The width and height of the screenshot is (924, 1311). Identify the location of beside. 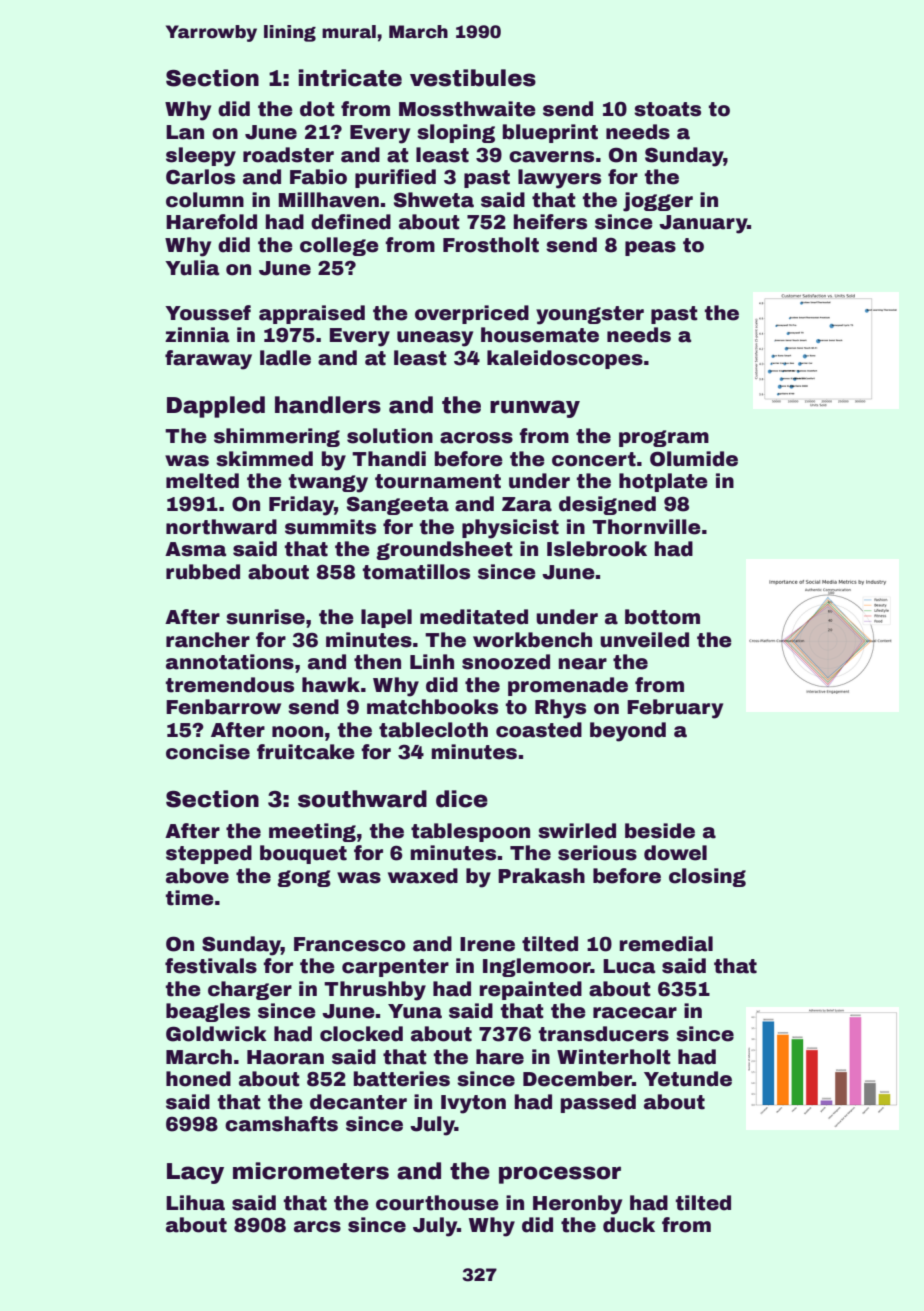
(660, 831).
